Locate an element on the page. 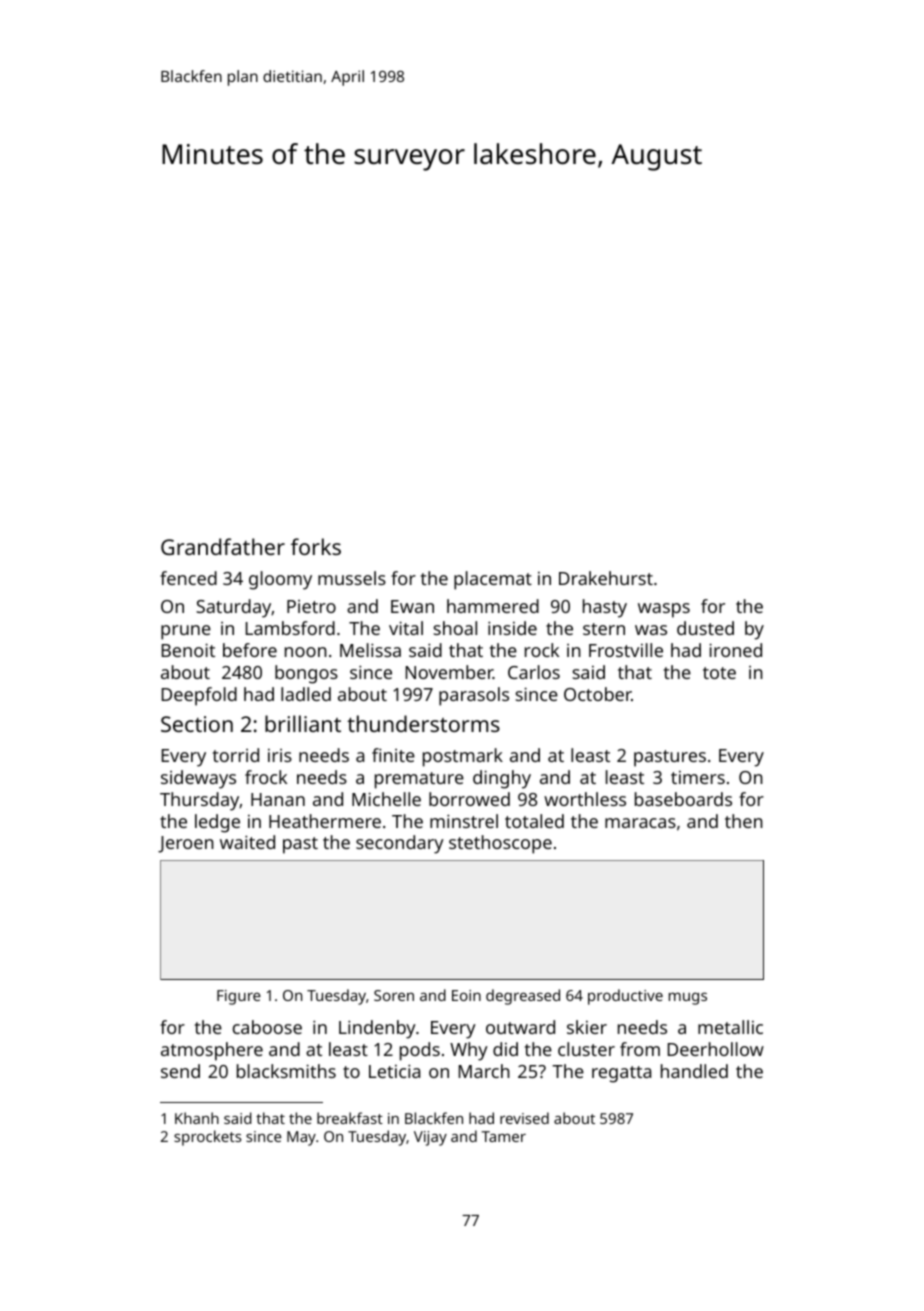  metallic is located at coordinates (730, 1027).
